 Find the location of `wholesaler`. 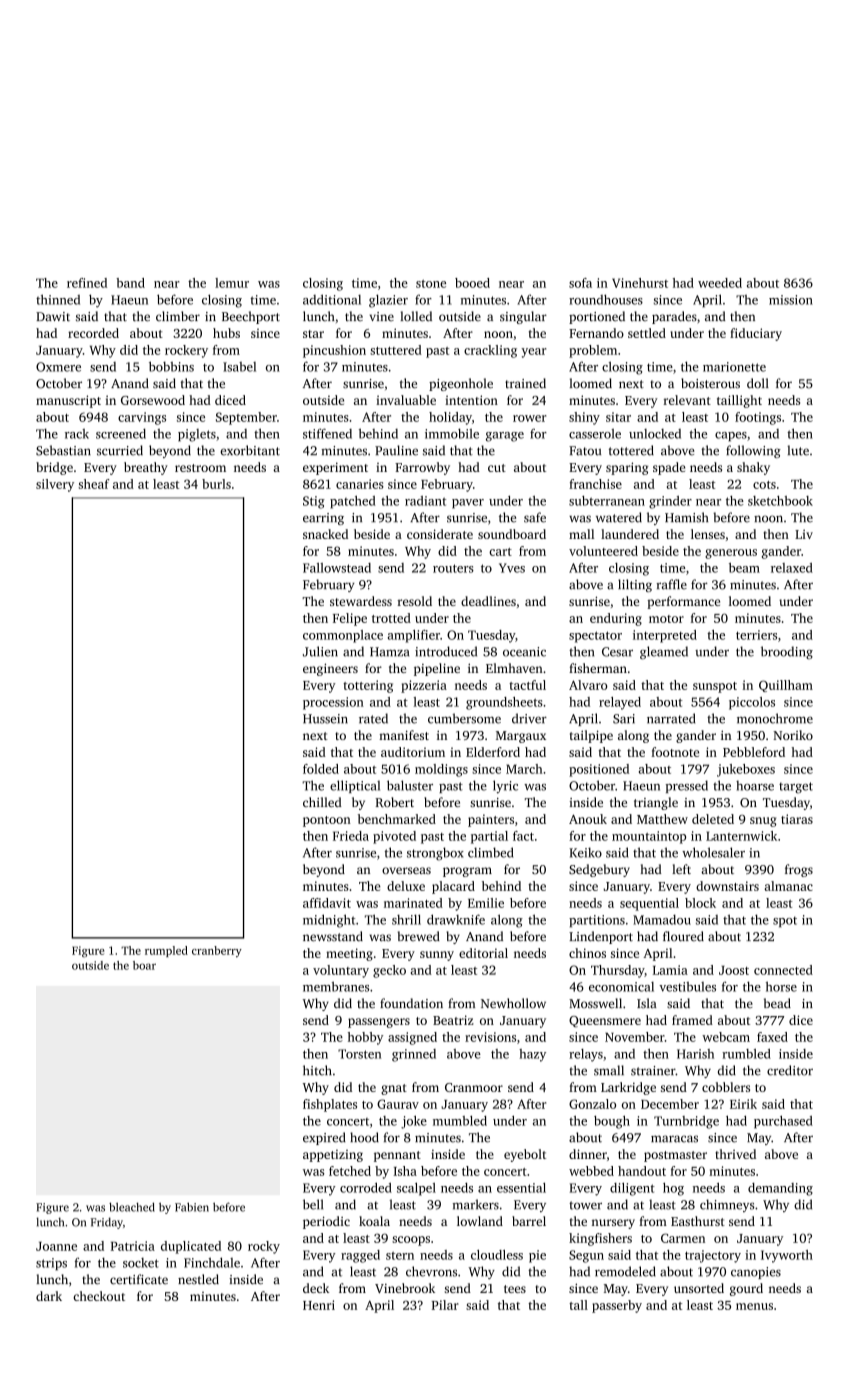

wholesaler is located at coordinates (713, 852).
